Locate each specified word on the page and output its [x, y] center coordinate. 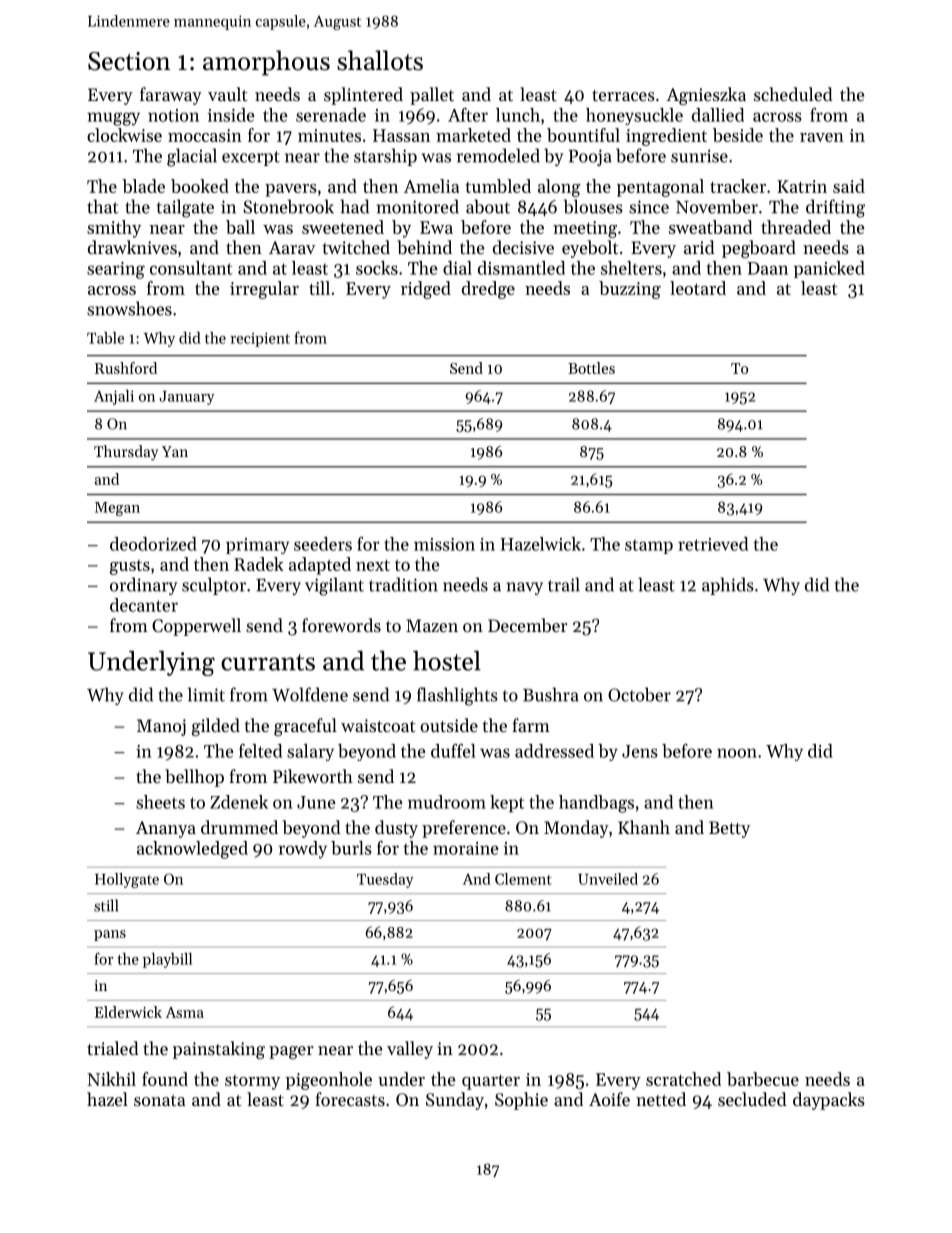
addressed [554, 751]
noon [737, 753]
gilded [216, 727]
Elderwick [128, 1012]
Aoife [609, 1099]
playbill [167, 960]
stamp [649, 546]
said [849, 186]
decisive [523, 247]
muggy [113, 119]
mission [444, 544]
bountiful [583, 135]
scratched [683, 1079]
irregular [264, 290]
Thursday [126, 453]
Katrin [802, 186]
